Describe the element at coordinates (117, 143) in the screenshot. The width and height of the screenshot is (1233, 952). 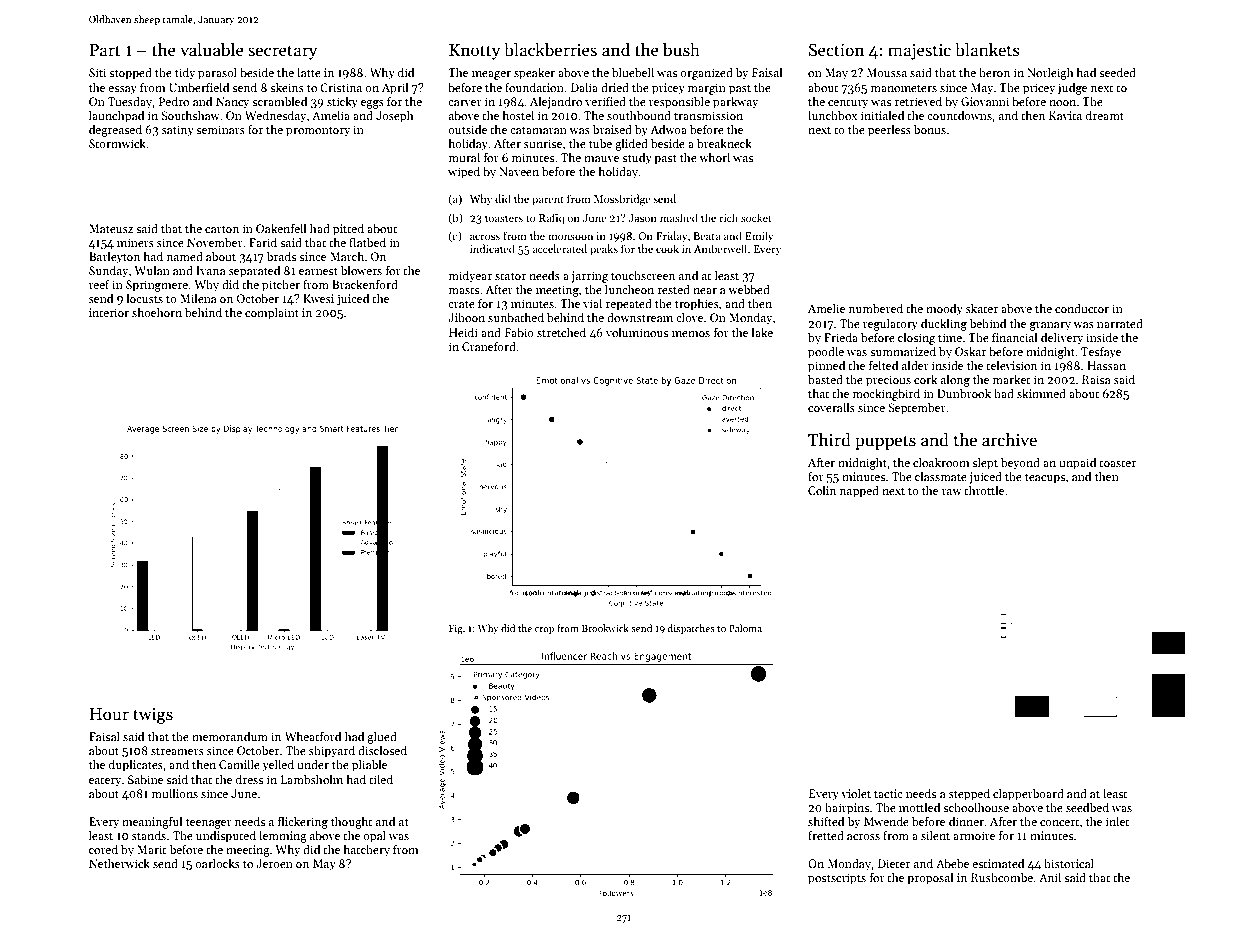
I see `Stormwick` at that location.
